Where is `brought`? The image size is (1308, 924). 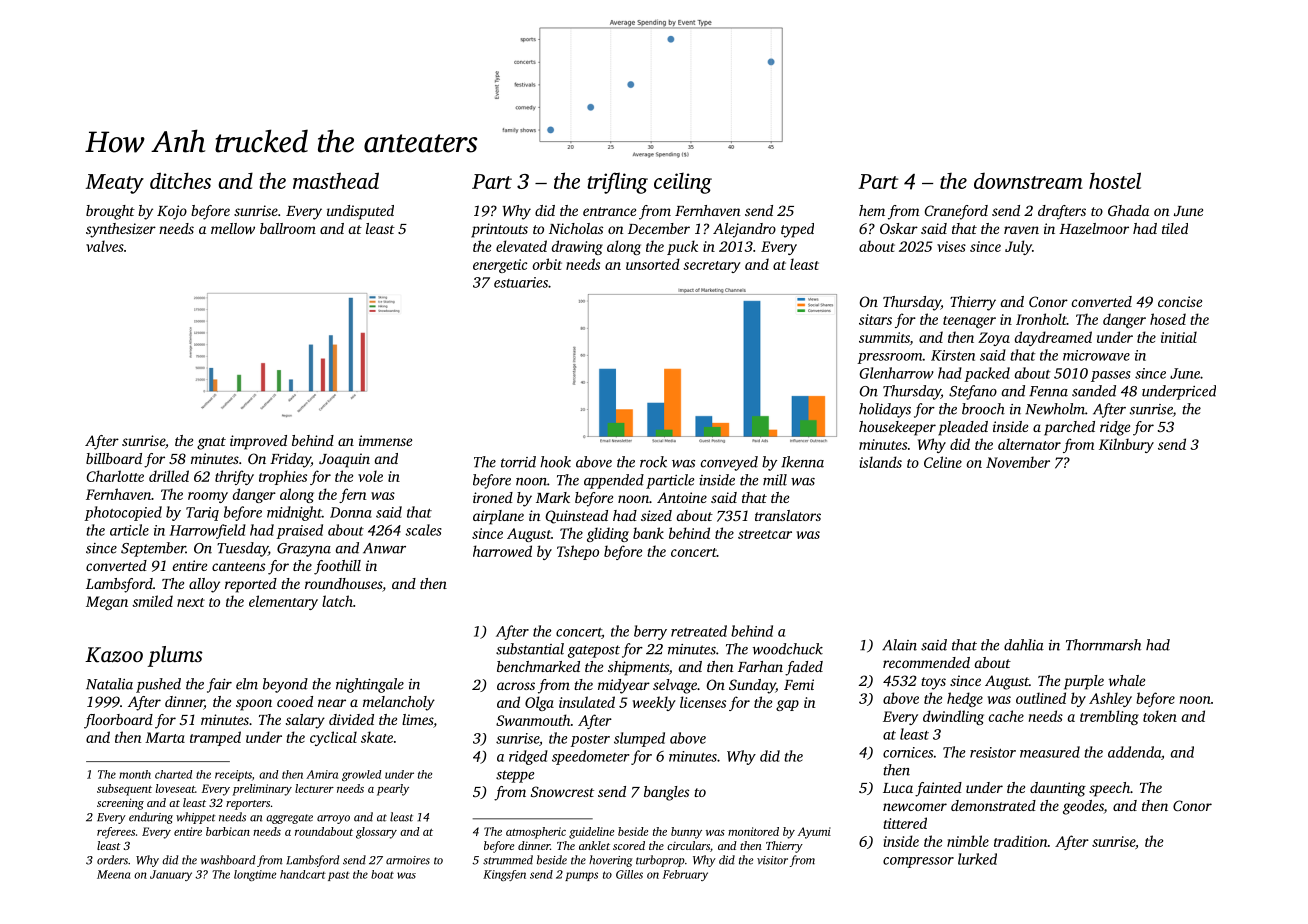
brought is located at coordinates (110, 212).
